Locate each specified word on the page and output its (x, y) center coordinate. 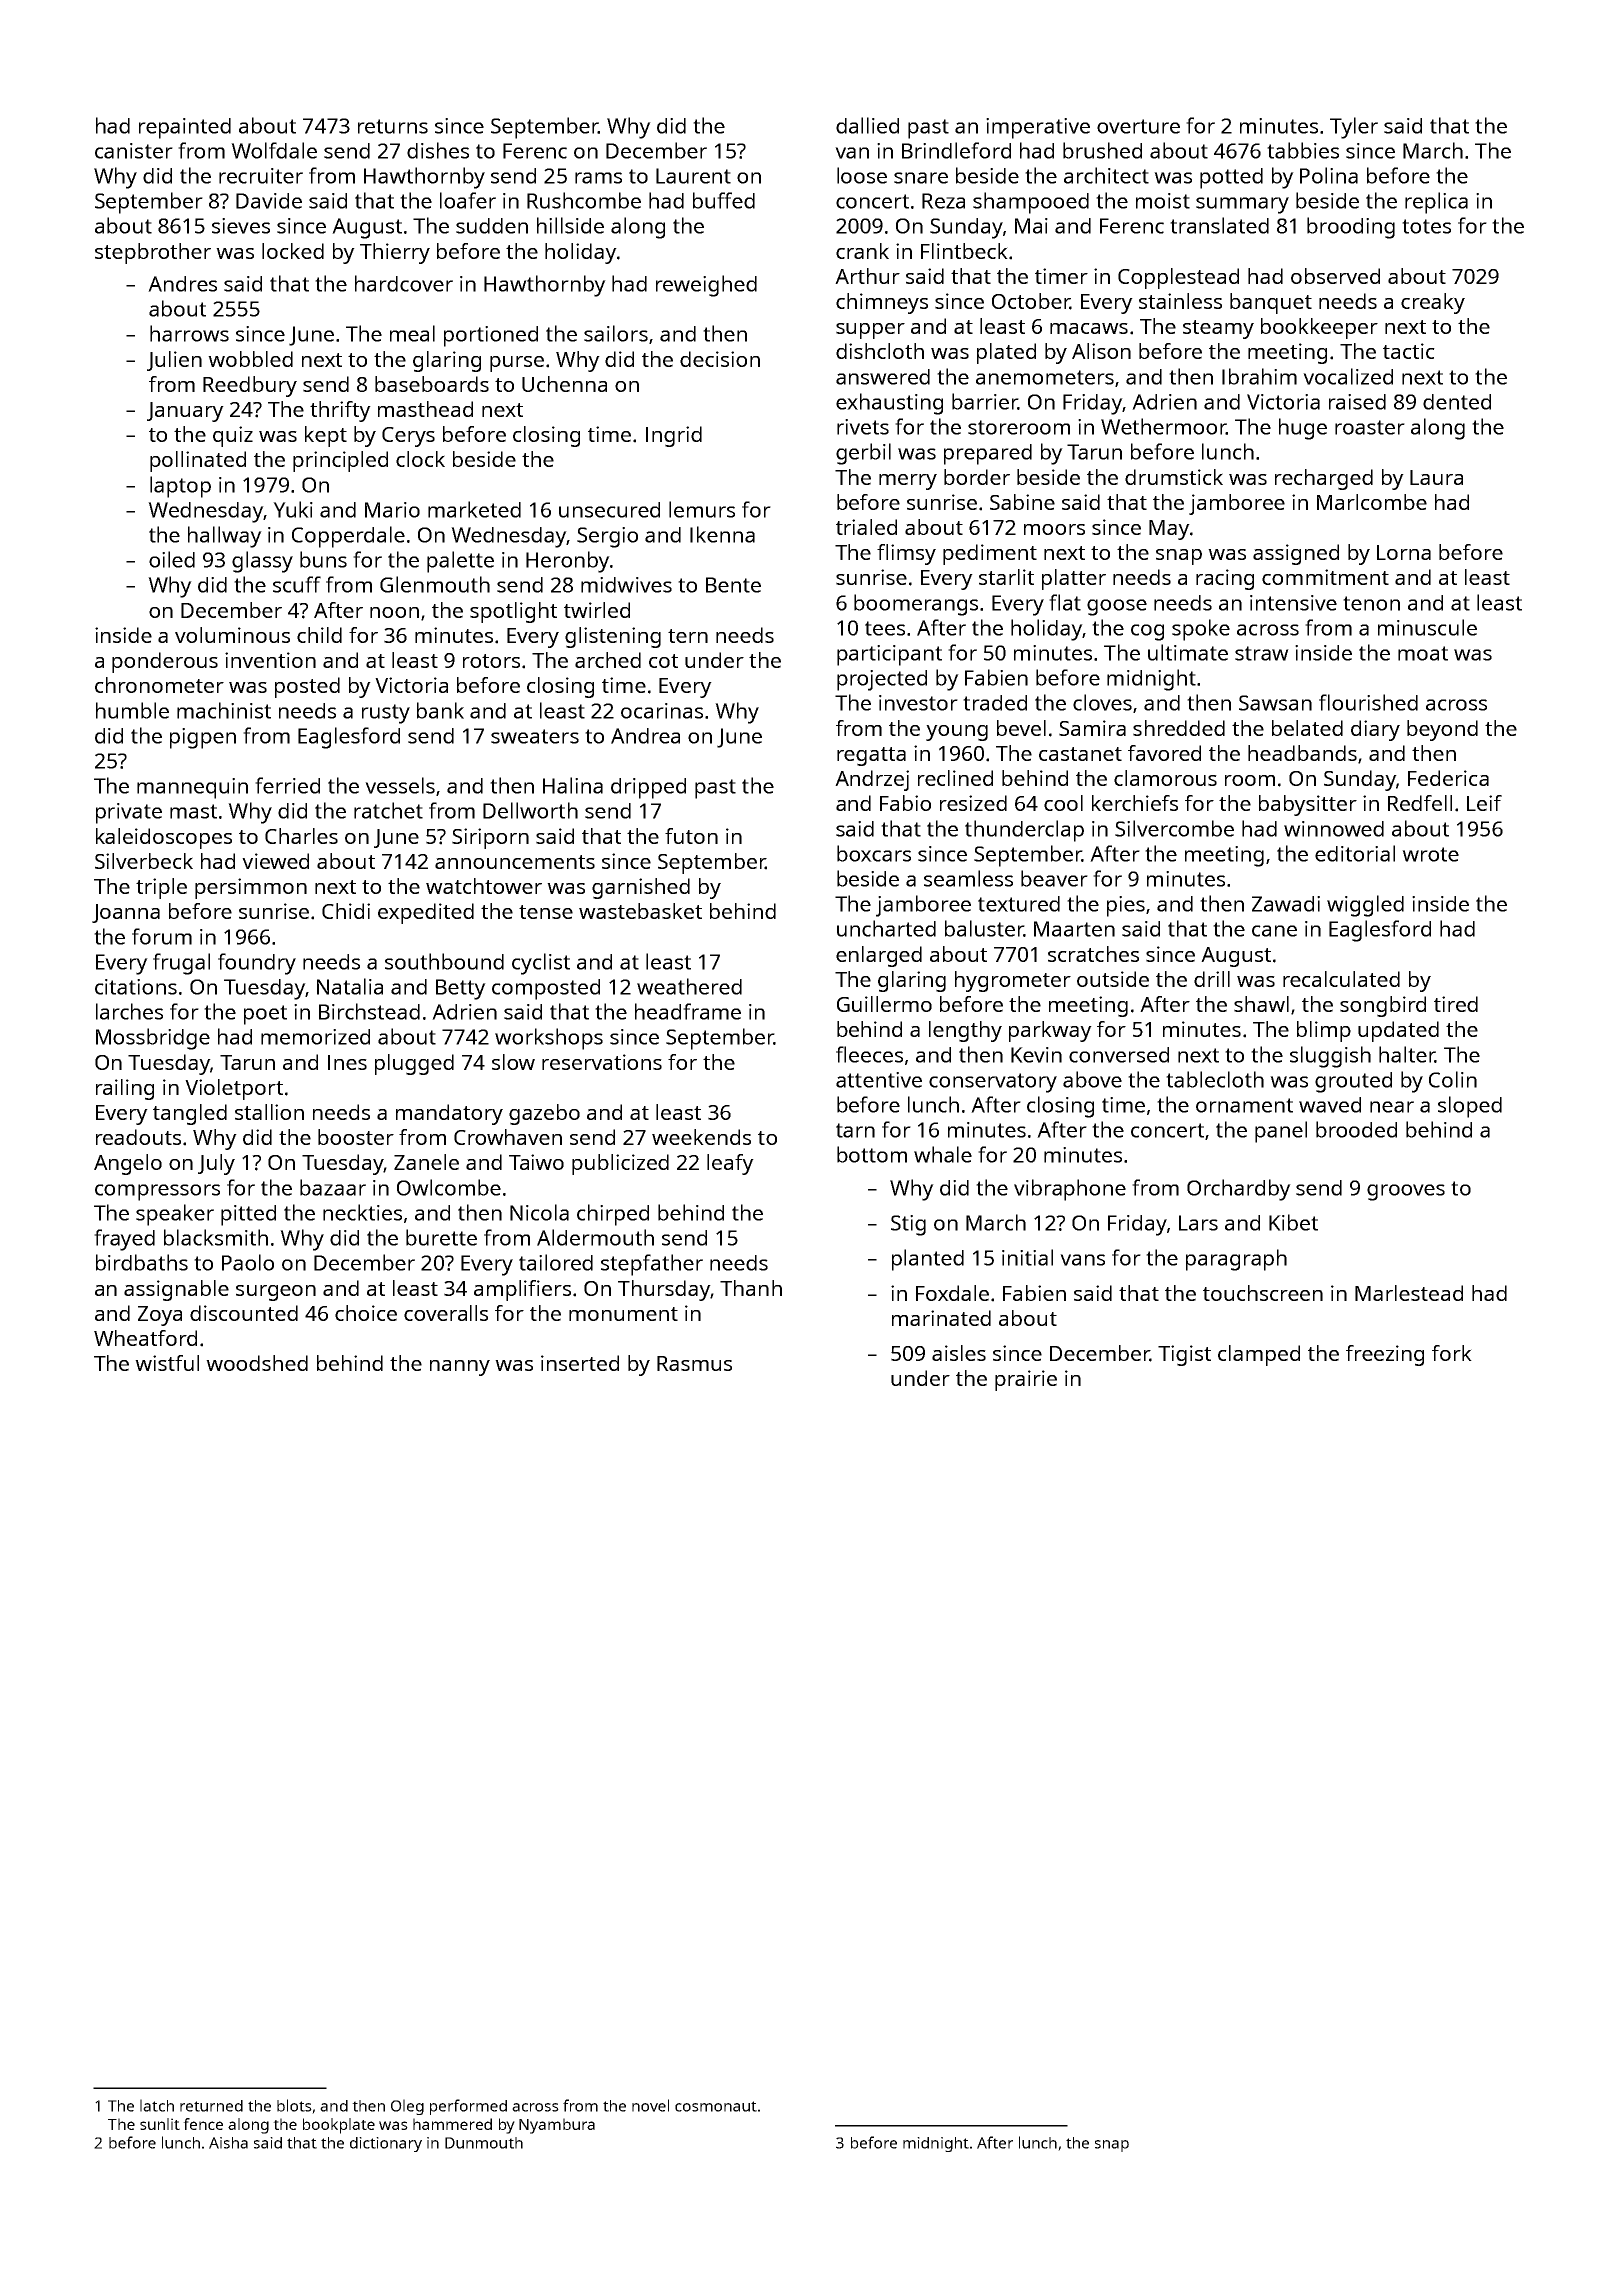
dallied (867, 125)
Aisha (228, 2143)
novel (650, 2105)
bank (440, 710)
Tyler (1354, 128)
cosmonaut (716, 2106)
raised (1357, 402)
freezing (1385, 1355)
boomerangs (916, 605)
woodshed (257, 1363)
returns (393, 126)
